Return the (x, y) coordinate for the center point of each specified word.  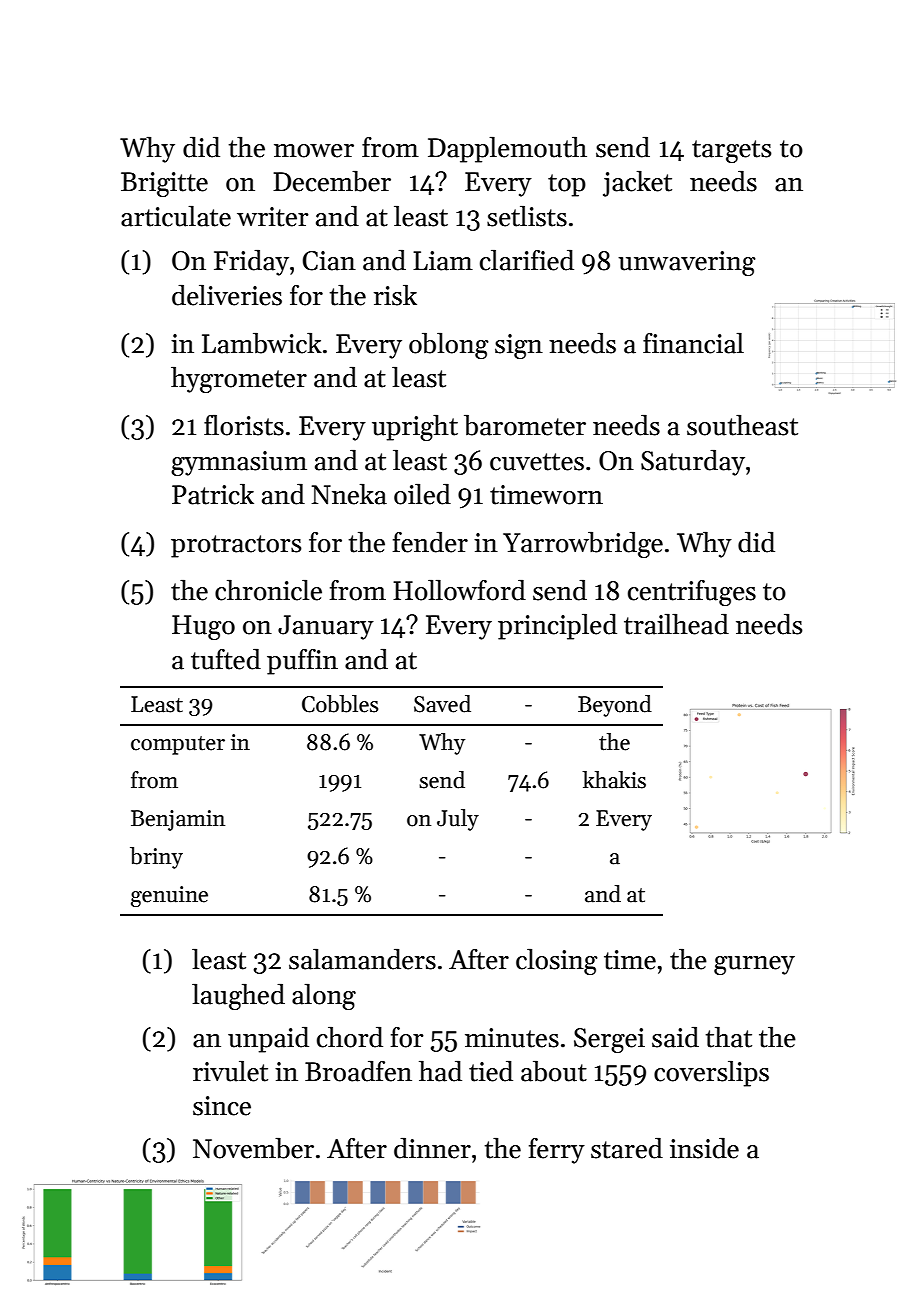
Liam (443, 261)
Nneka (349, 494)
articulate (176, 216)
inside (704, 1148)
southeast (742, 425)
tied (491, 1071)
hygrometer (239, 379)
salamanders (362, 959)
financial (693, 343)
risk (395, 295)
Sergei (609, 1040)
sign (519, 346)
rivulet (230, 1071)
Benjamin (178, 820)
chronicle (268, 590)
